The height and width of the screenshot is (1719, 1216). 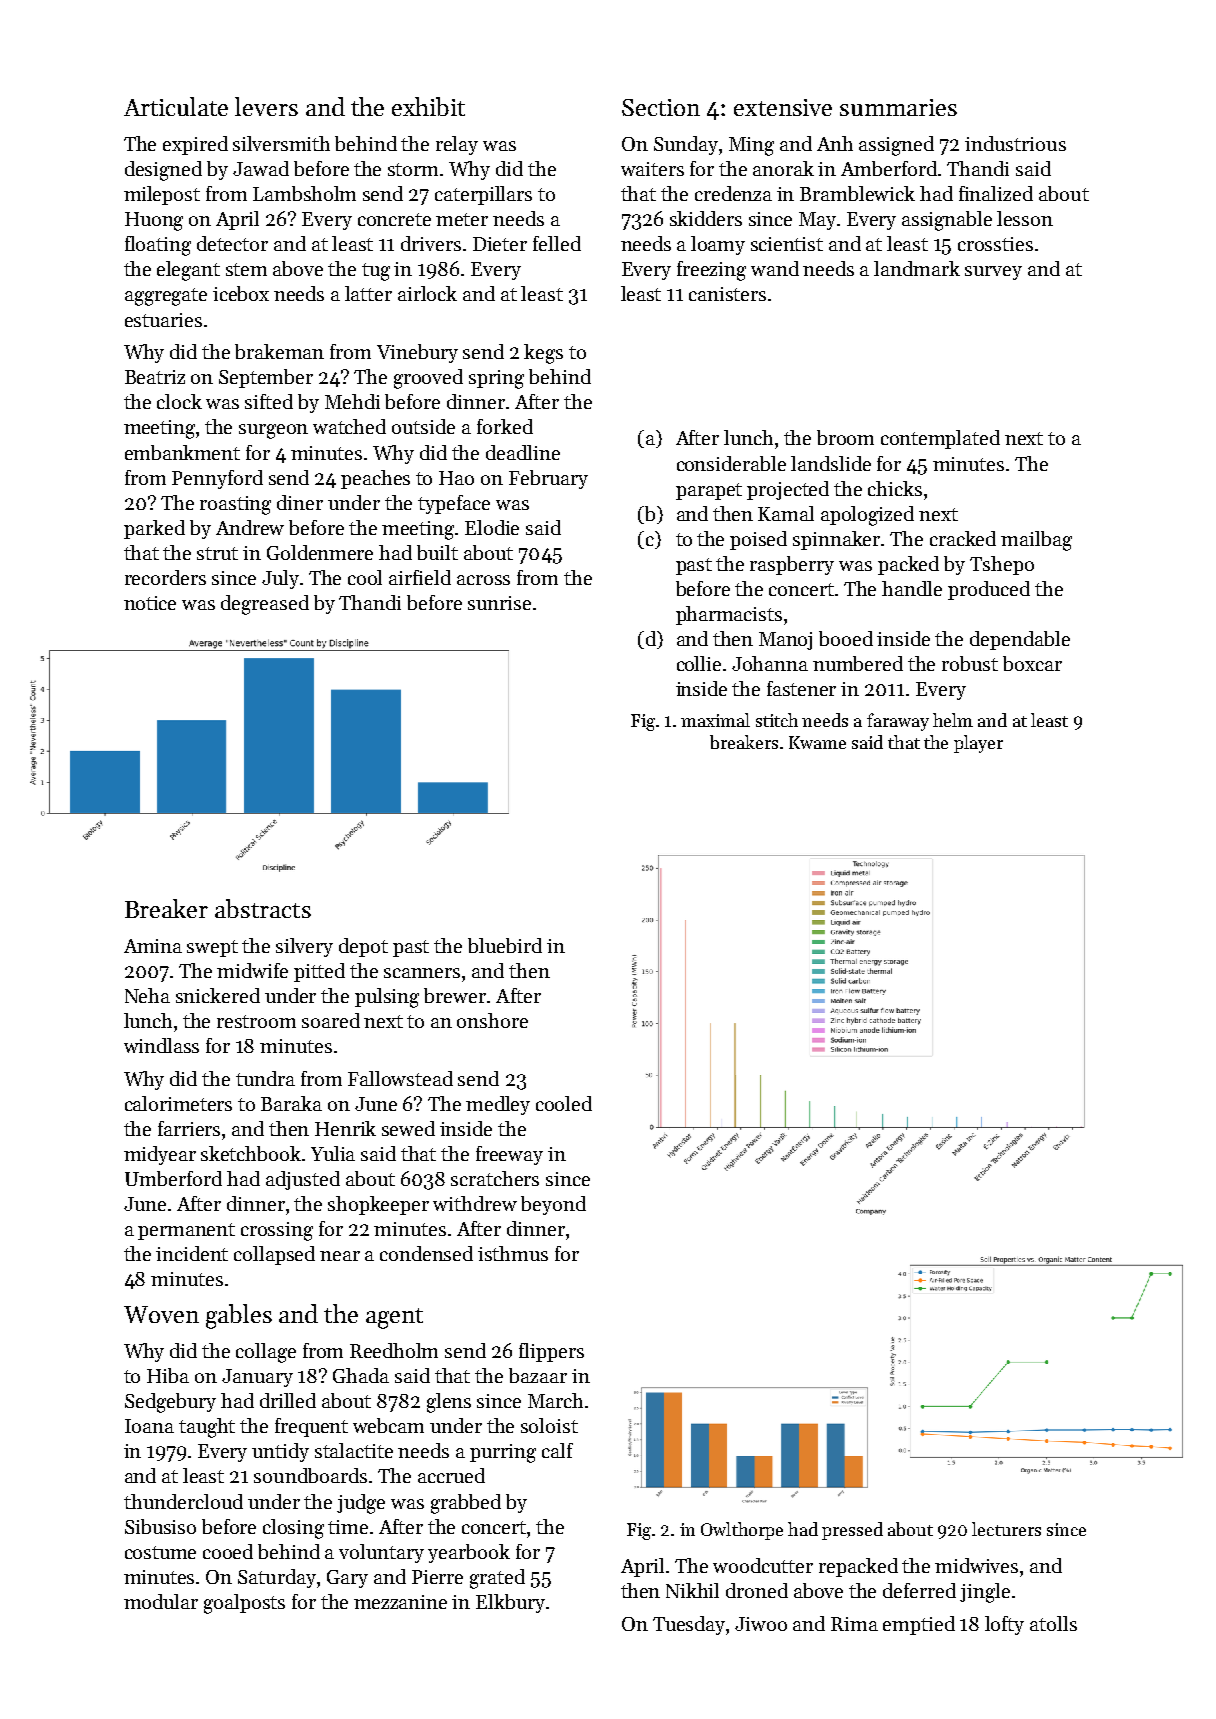 I want to click on poised, so click(x=758, y=540).
